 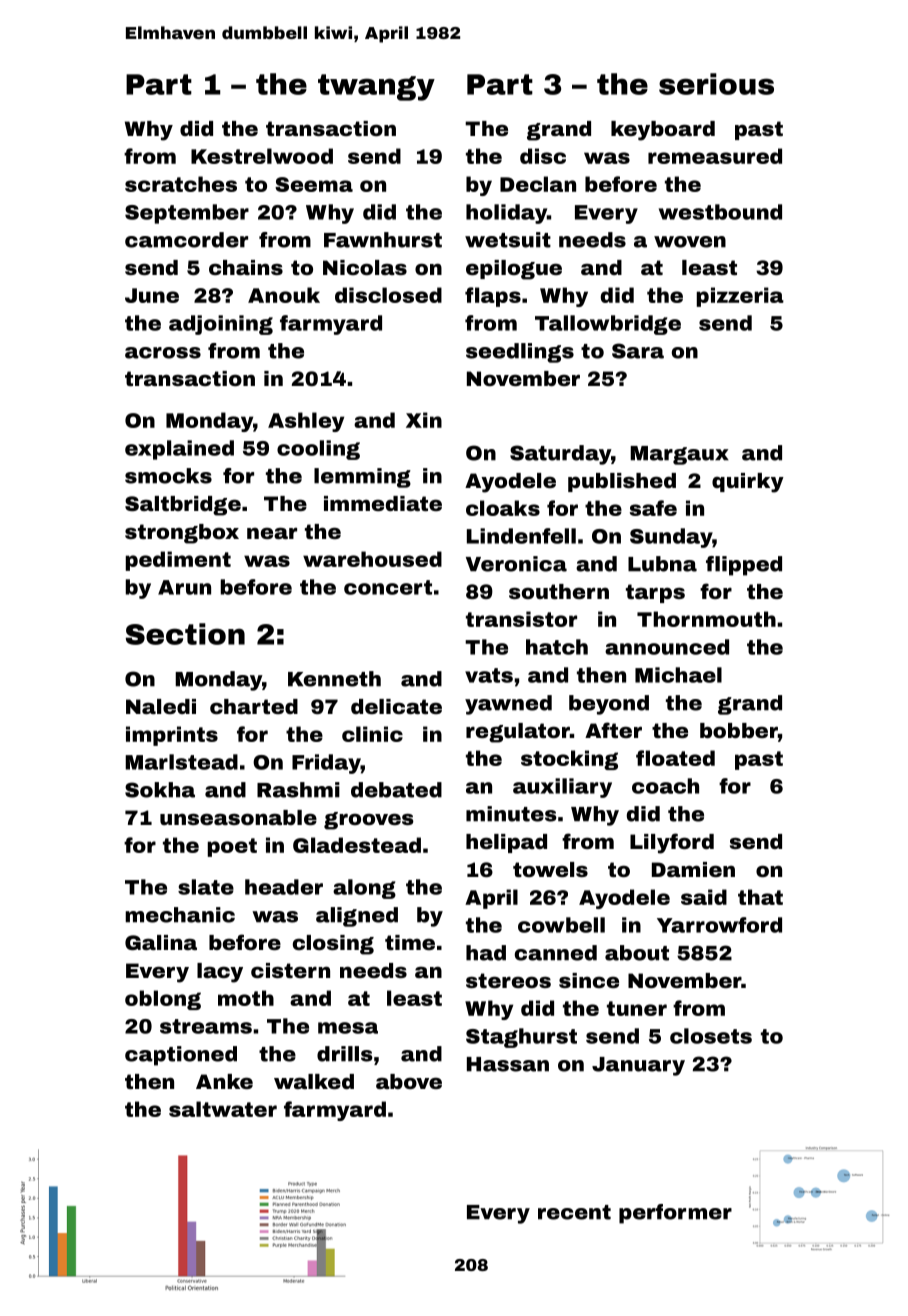 What do you see at coordinates (306, 422) in the image?
I see `Ashley` at bounding box center [306, 422].
